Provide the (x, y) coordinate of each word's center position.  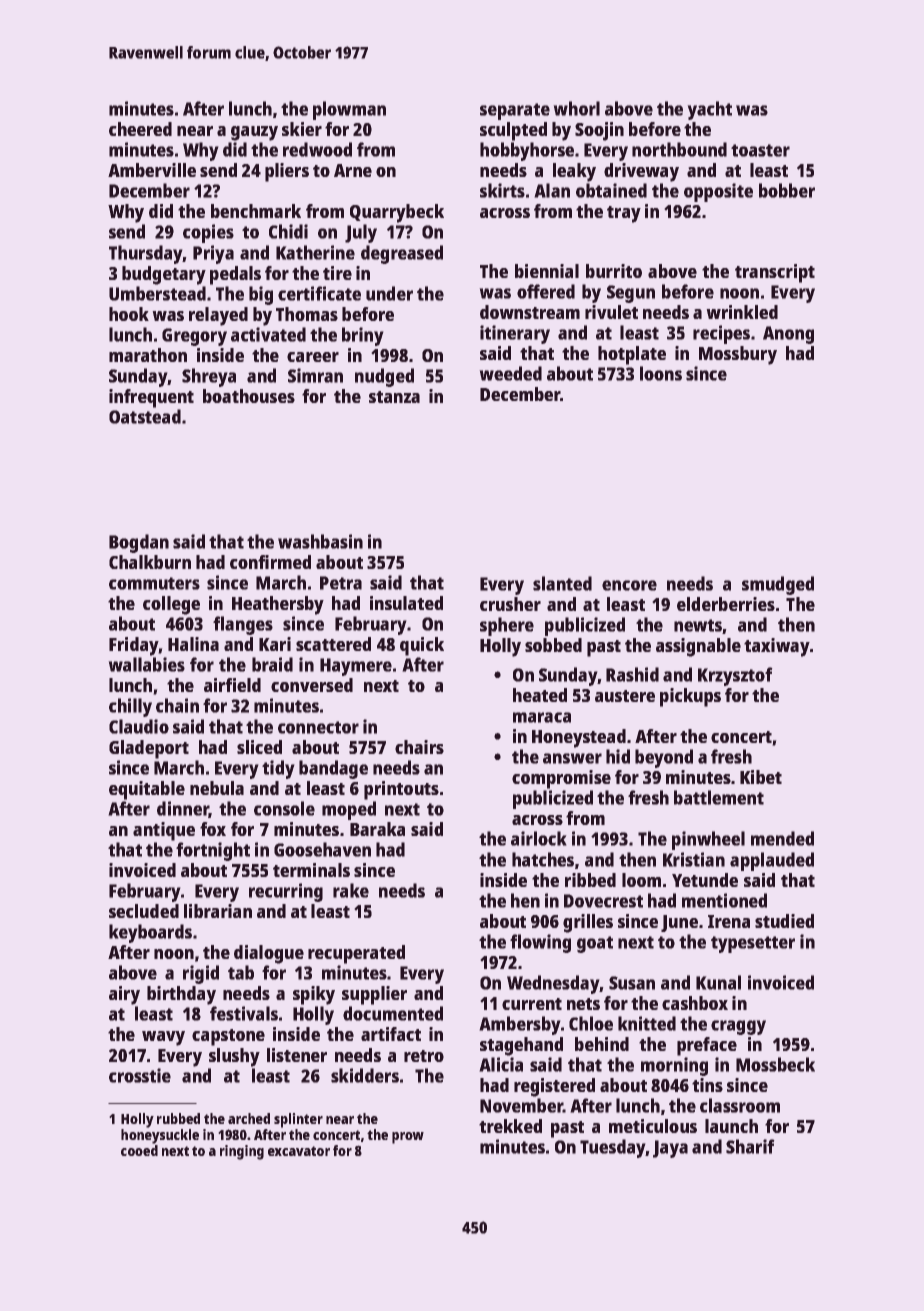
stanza (394, 397)
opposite (718, 192)
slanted (562, 583)
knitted (647, 1023)
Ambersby (520, 1025)
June (679, 923)
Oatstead (145, 416)
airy (124, 995)
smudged (778, 585)
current (532, 1004)
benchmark (256, 211)
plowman (349, 110)
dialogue (269, 954)
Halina (193, 644)
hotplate (632, 355)
